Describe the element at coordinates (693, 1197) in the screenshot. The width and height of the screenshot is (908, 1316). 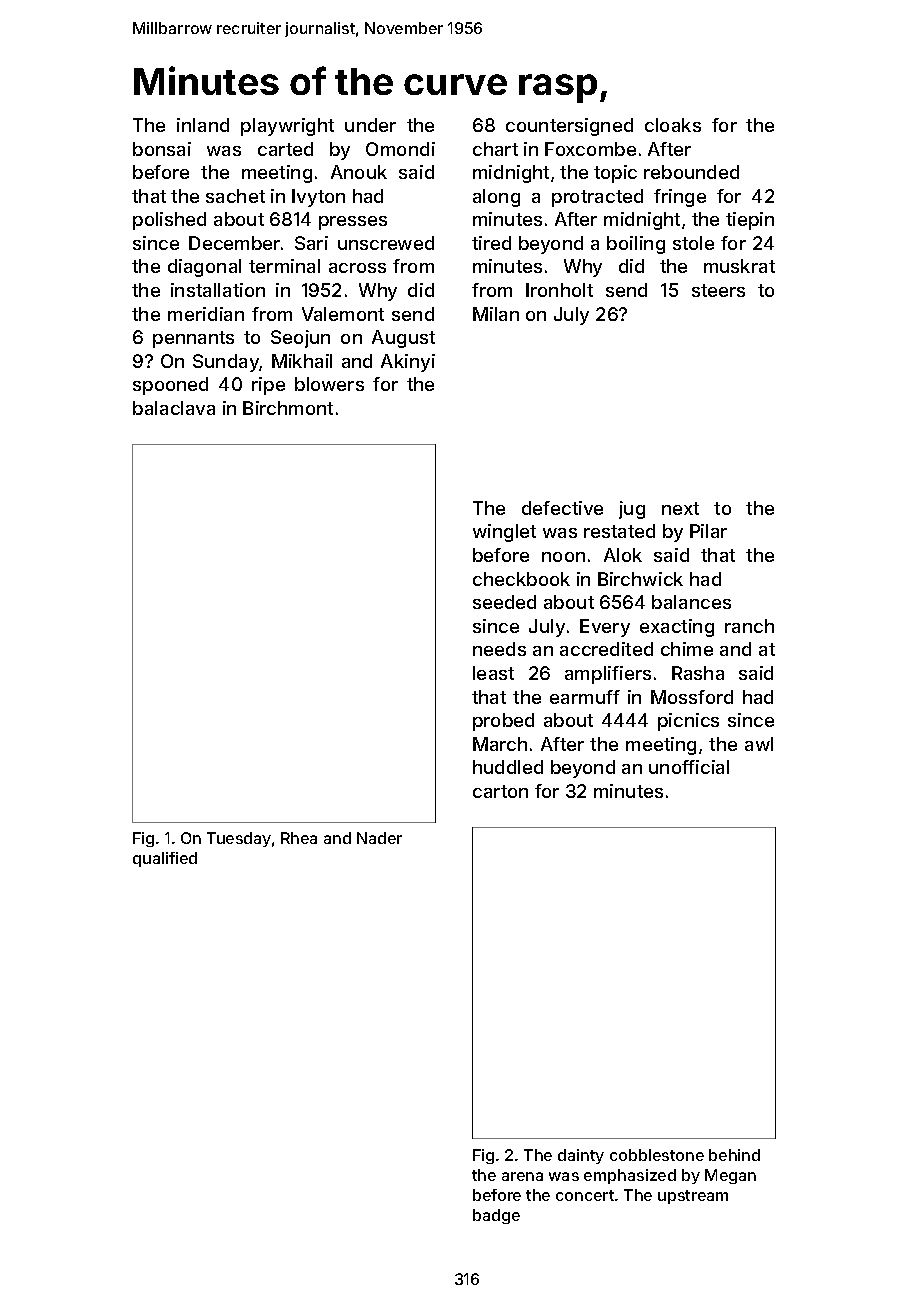
I see `upstream` at that location.
